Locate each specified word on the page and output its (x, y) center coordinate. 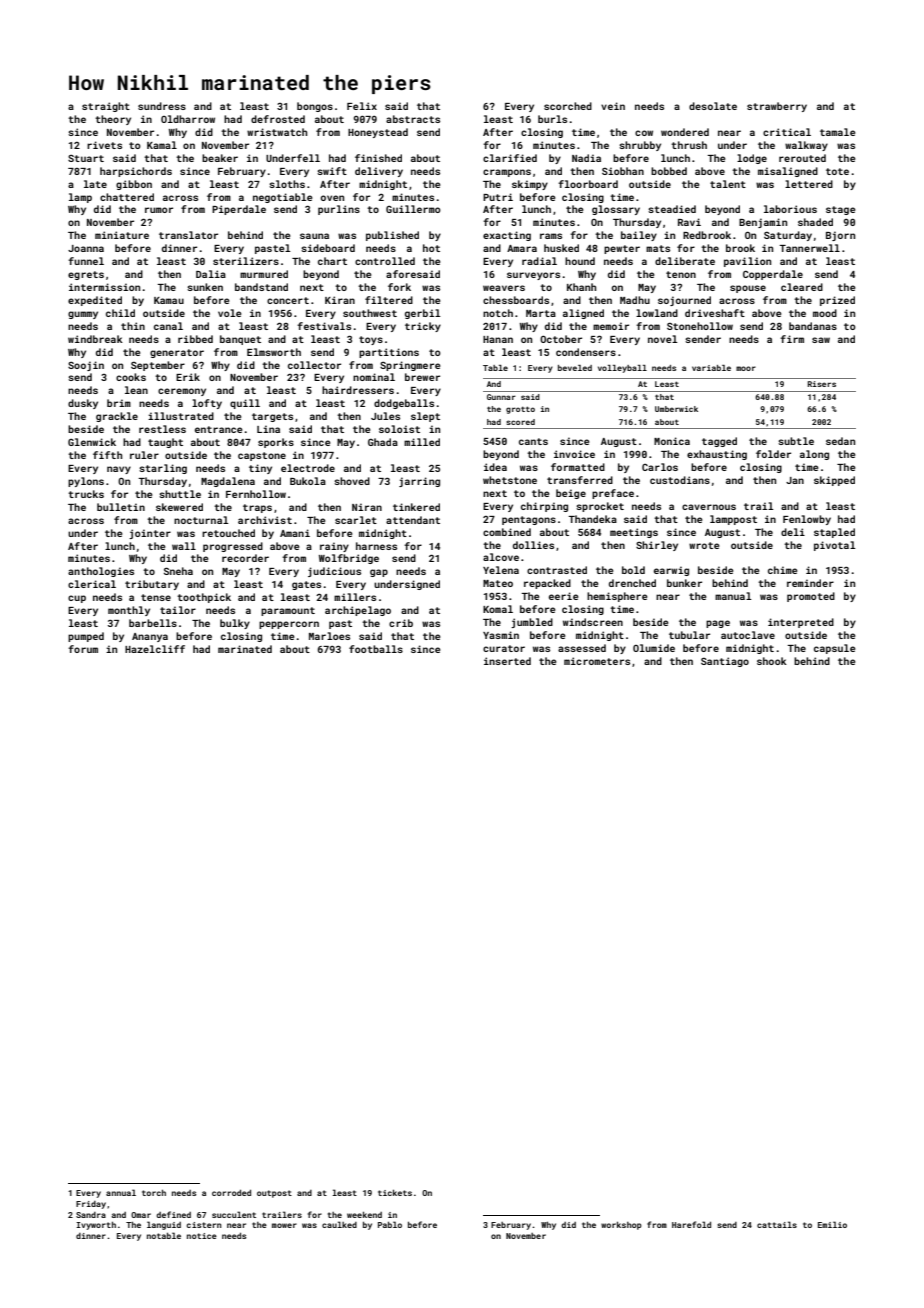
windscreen (593, 622)
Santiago (725, 662)
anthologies (101, 572)
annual (121, 1192)
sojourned (684, 301)
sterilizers (246, 261)
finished (378, 158)
